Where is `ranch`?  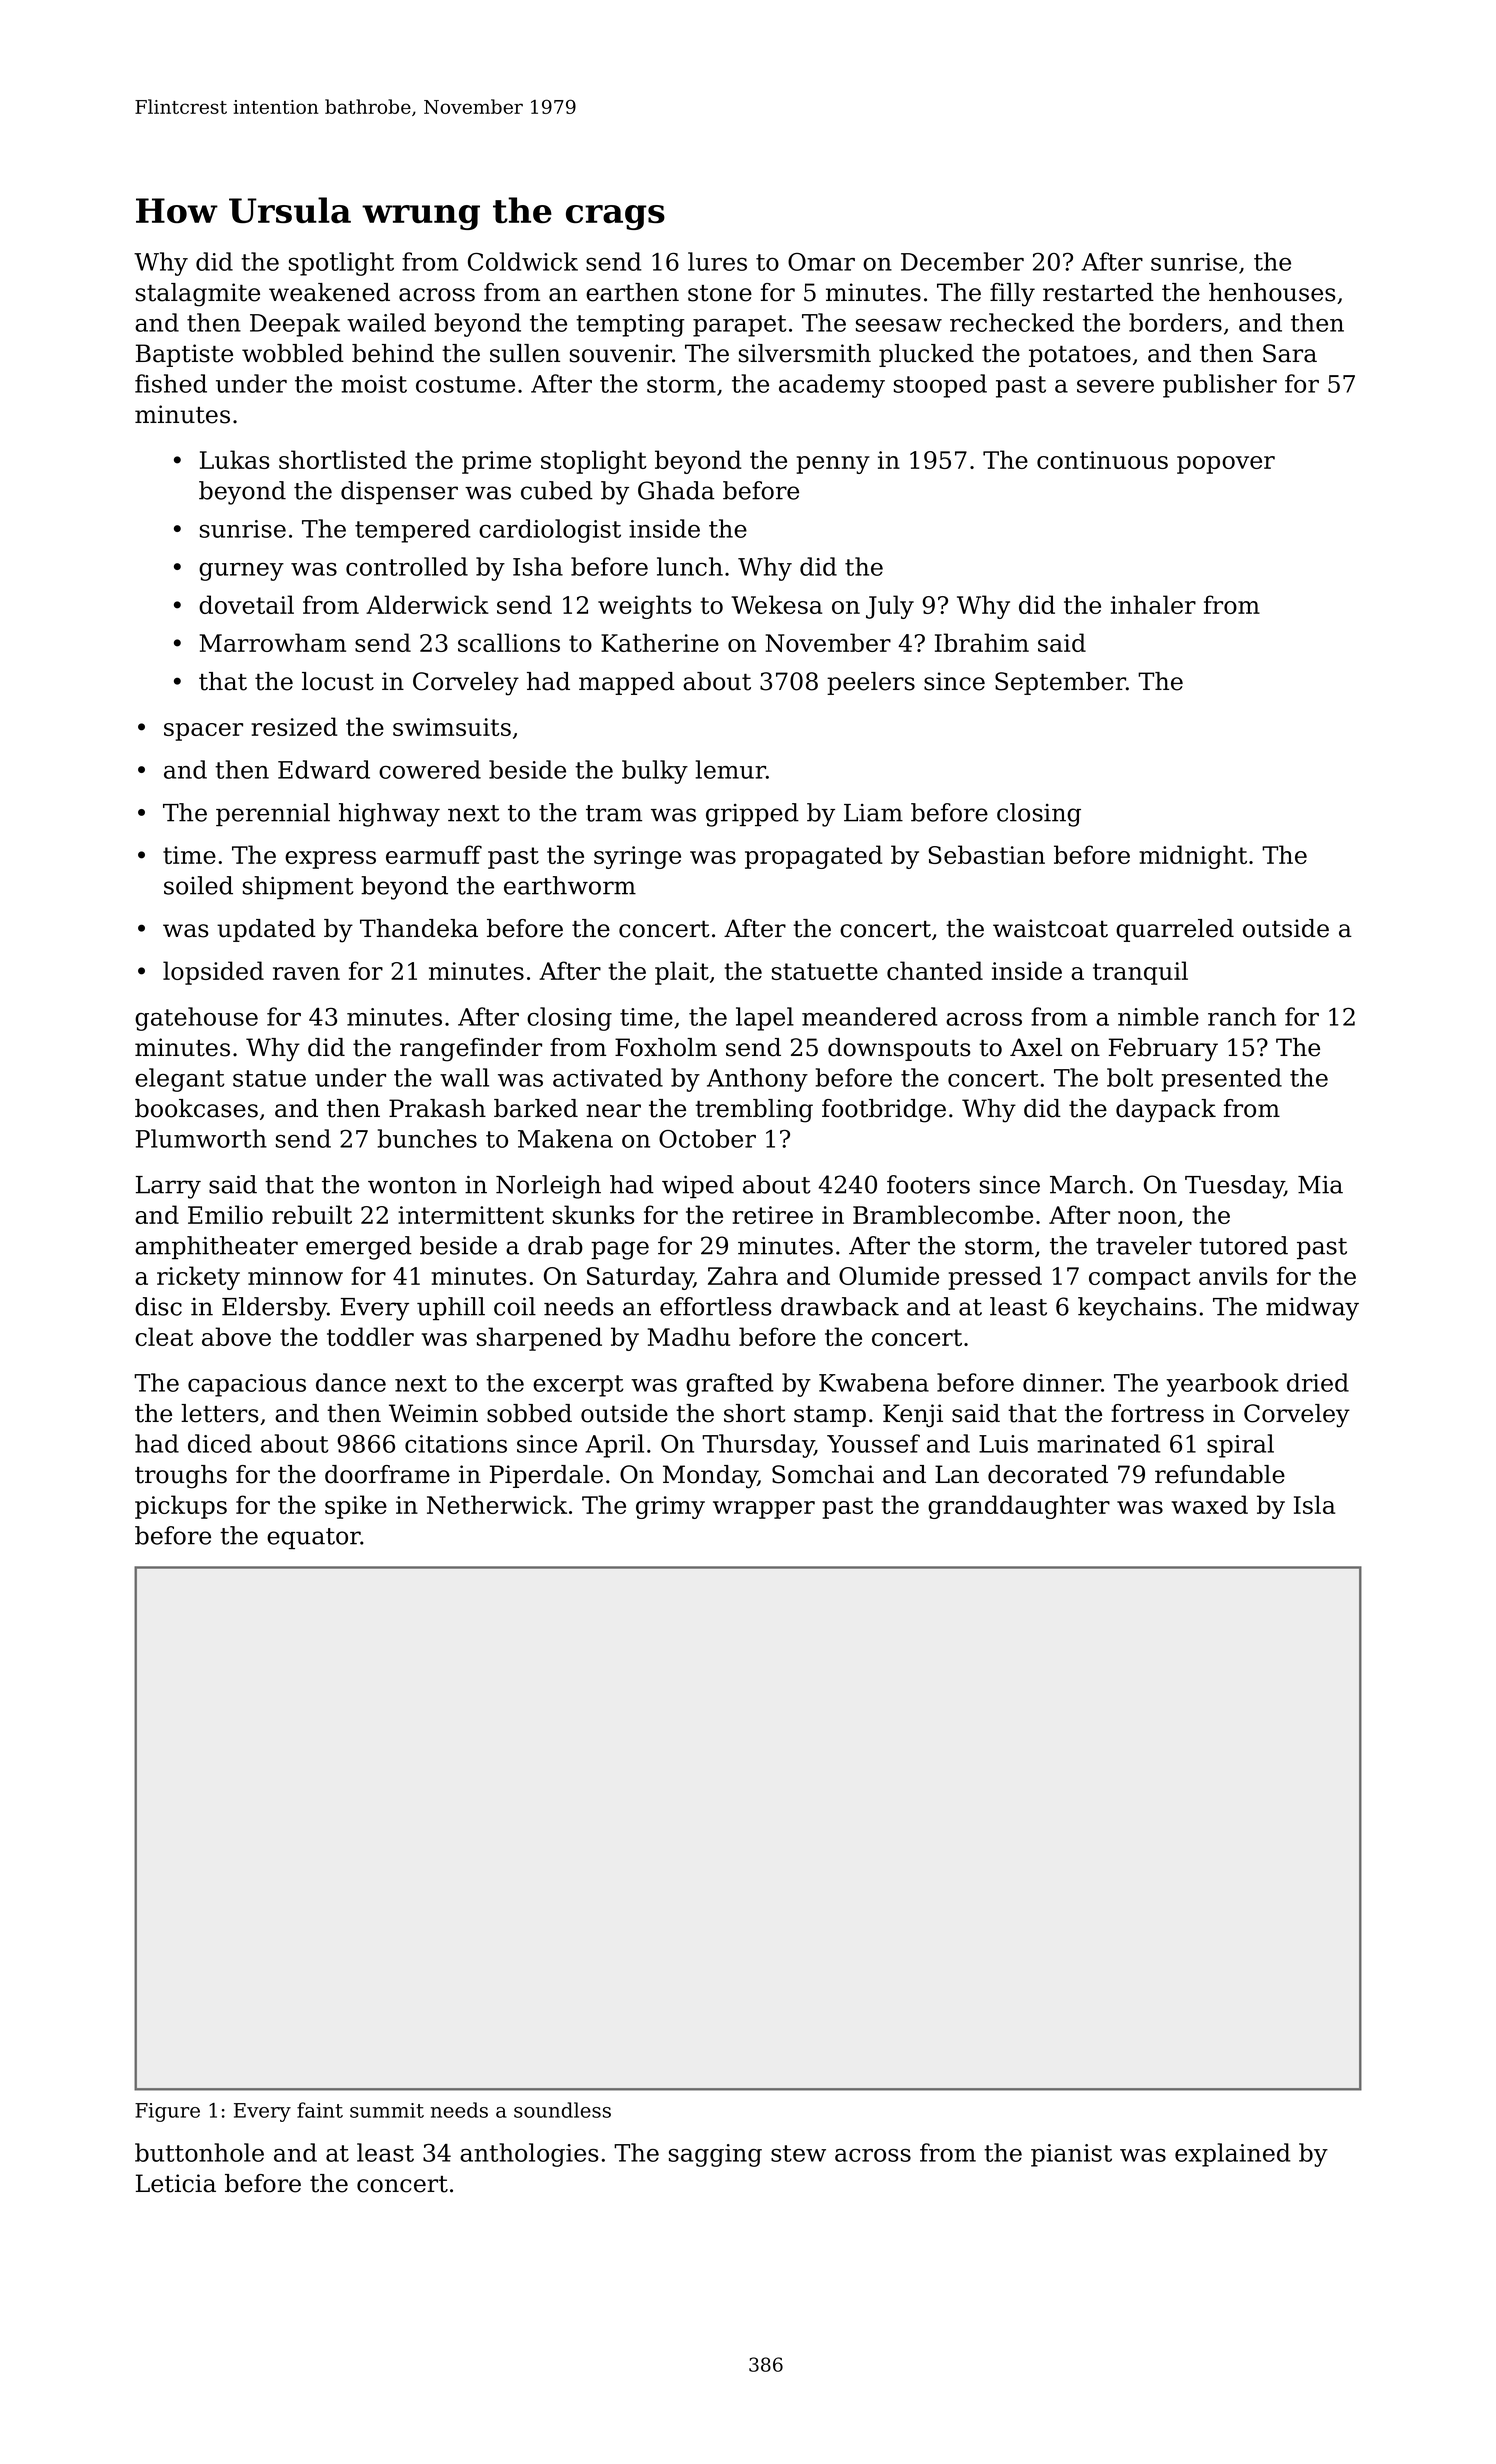 ranch is located at coordinates (1242, 1016).
